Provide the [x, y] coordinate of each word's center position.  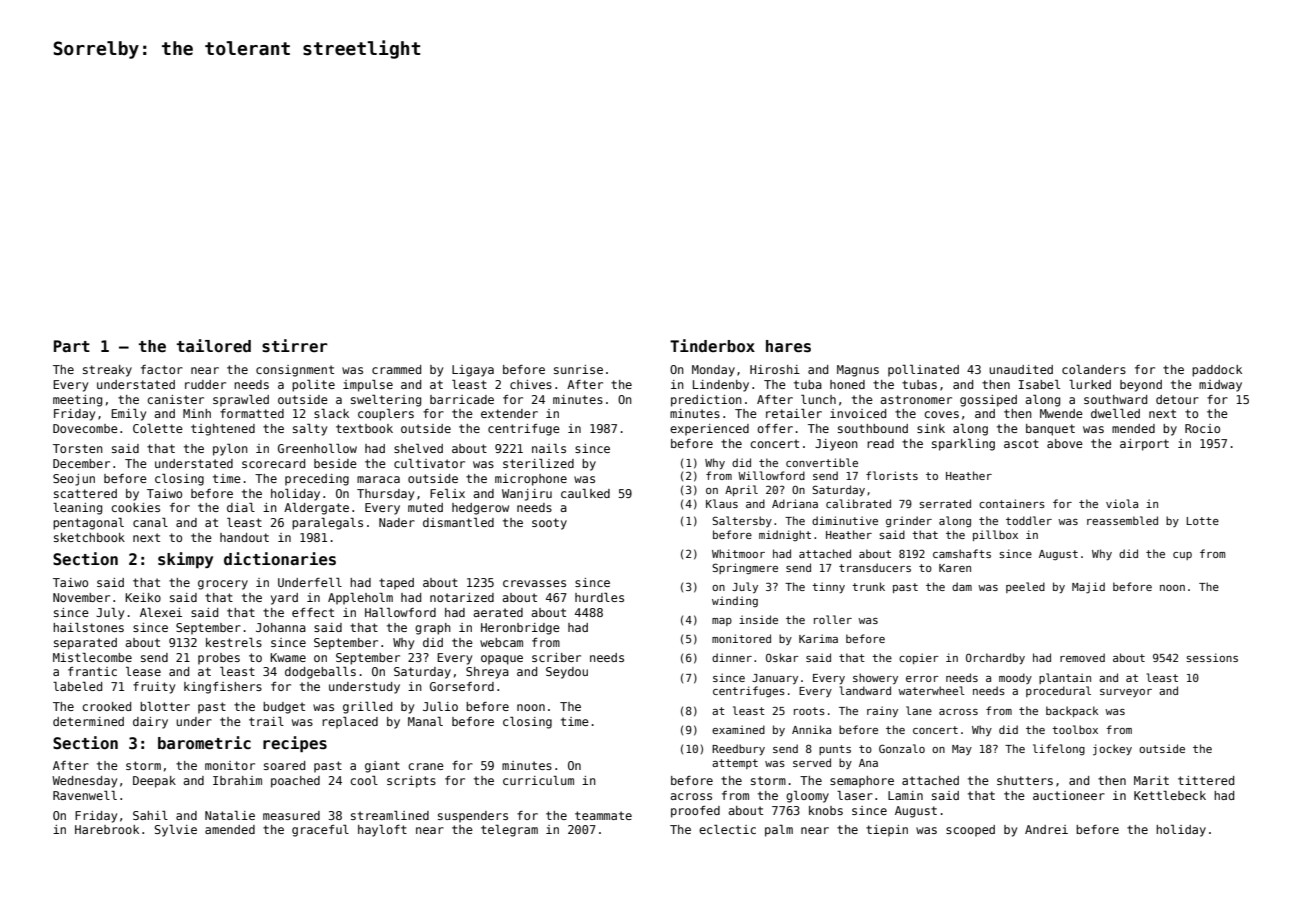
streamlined [390, 815]
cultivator [429, 463]
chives [531, 384]
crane [426, 766]
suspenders [473, 817]
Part [72, 346]
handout [244, 537]
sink [931, 428]
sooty [549, 524]
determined [88, 721]
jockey [1112, 749]
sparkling [963, 445]
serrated [945, 503]
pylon [230, 450]
